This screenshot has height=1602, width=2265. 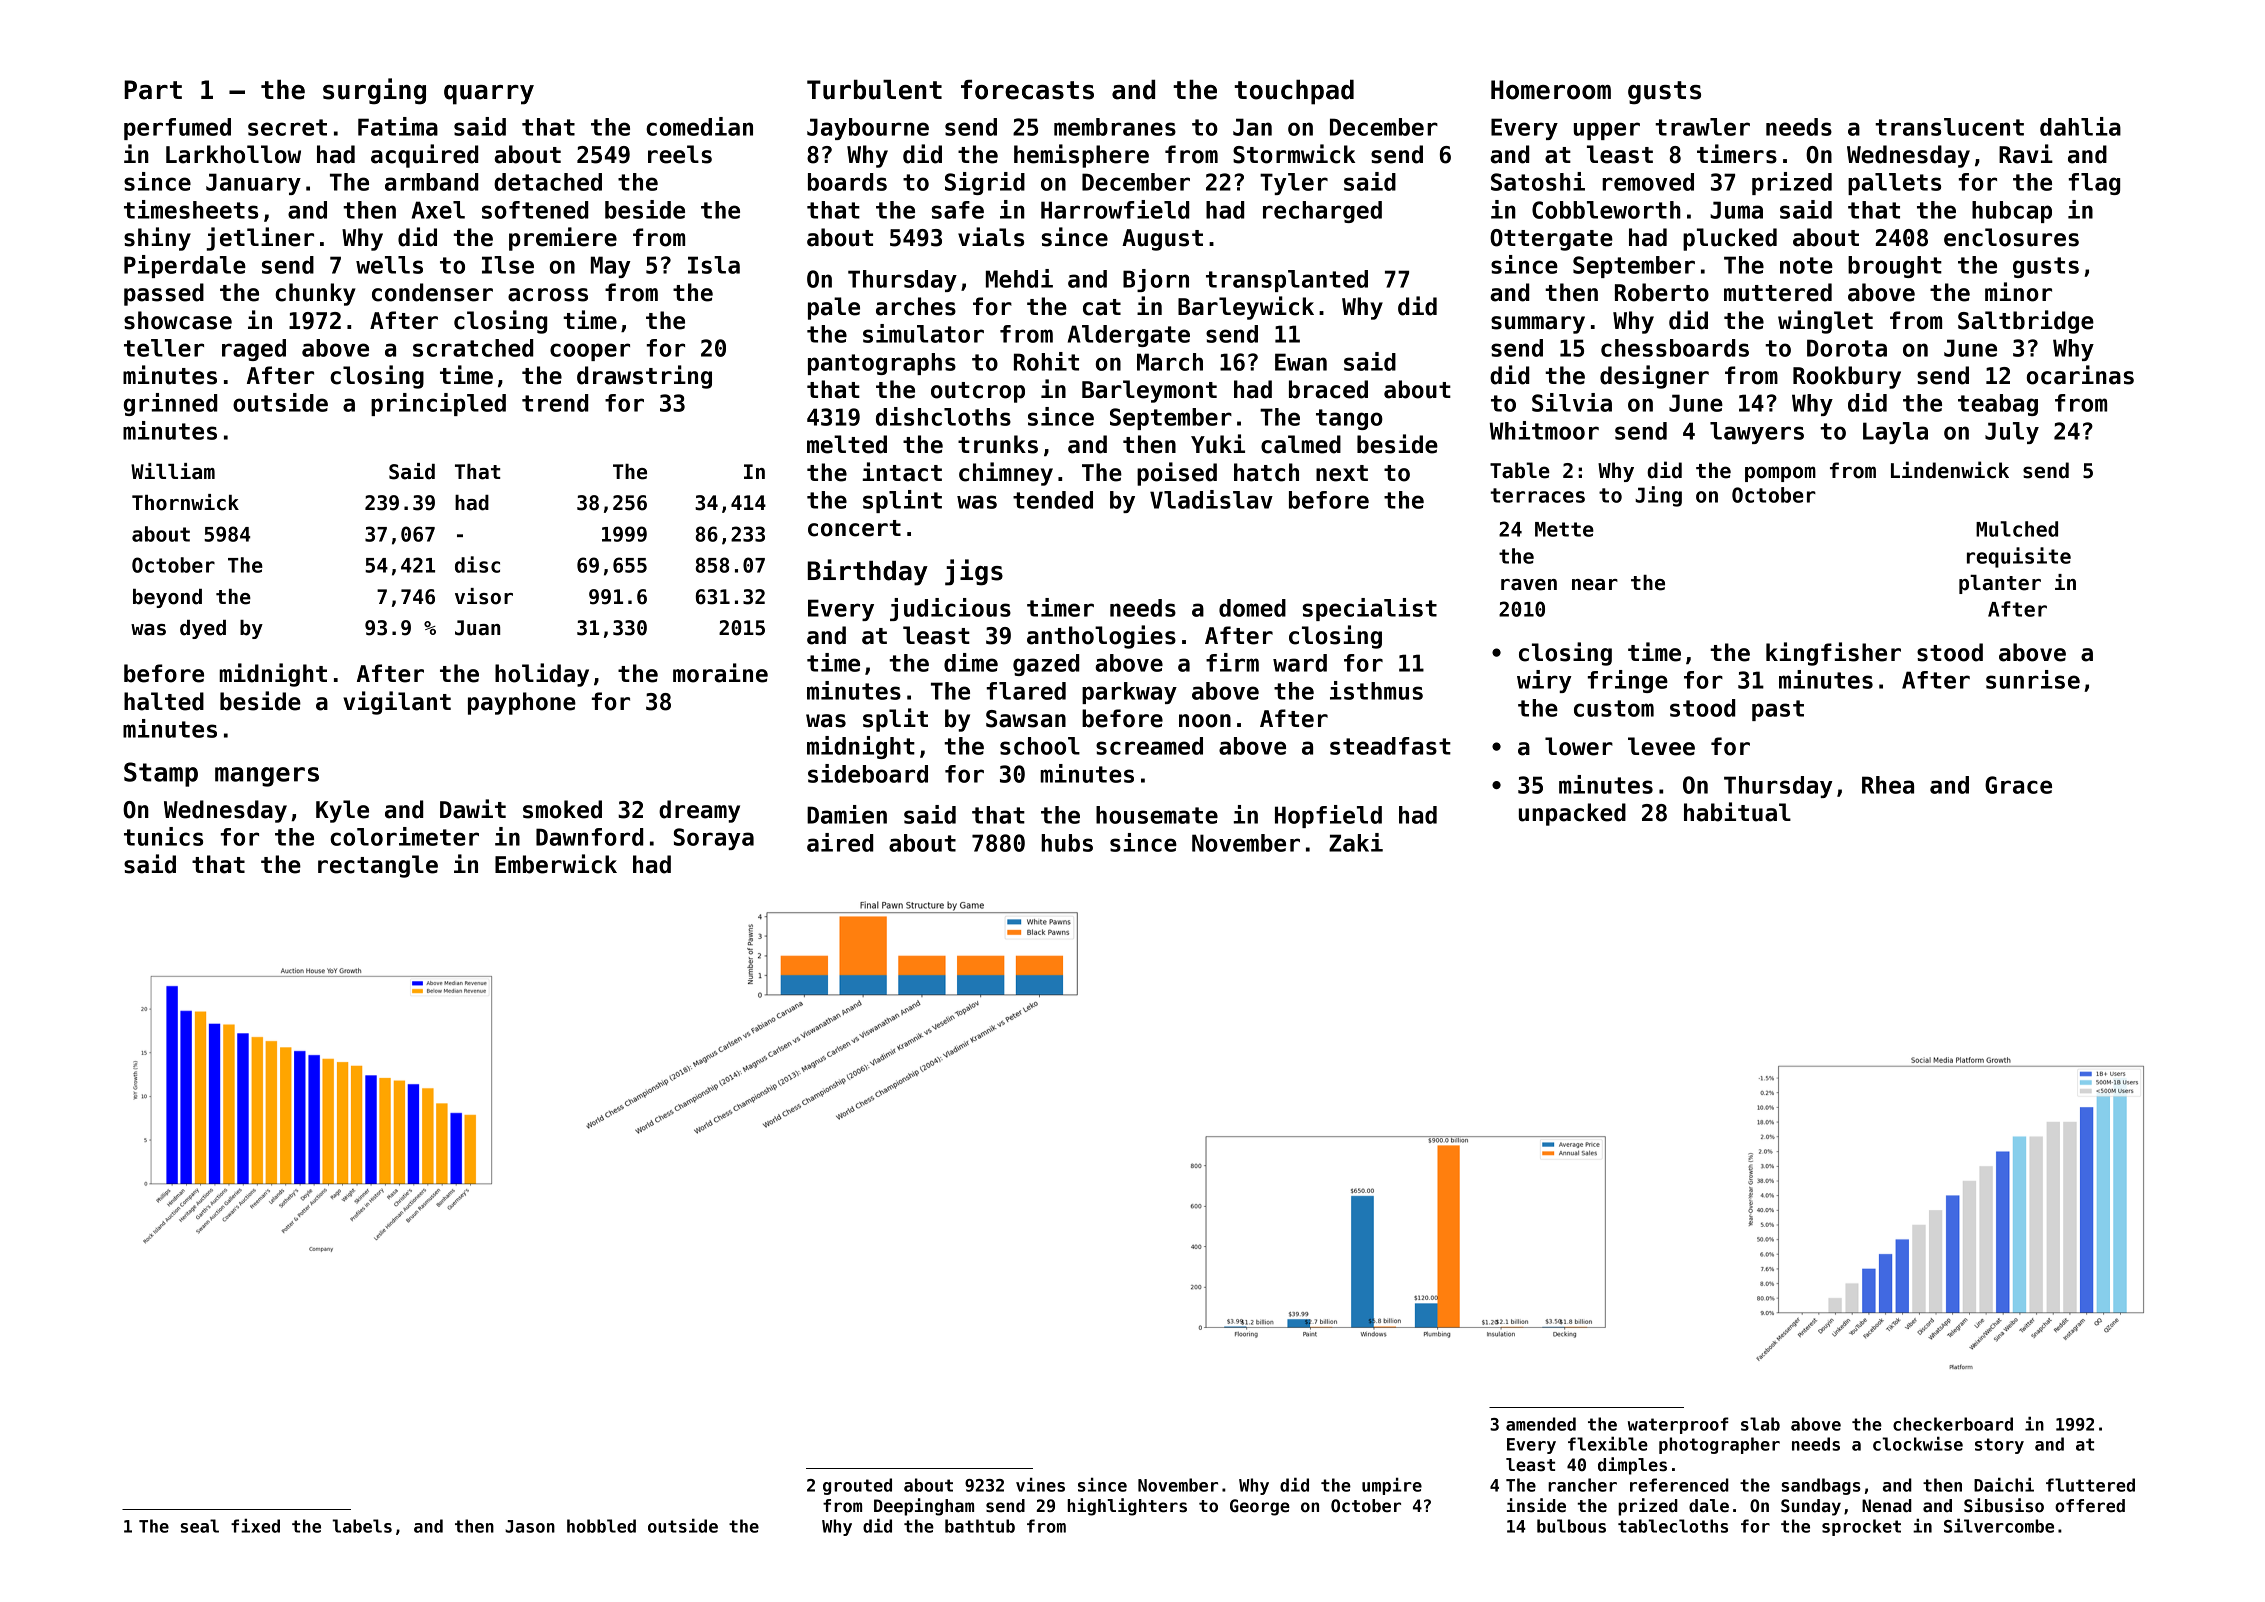 I want to click on Emberwick, so click(x=556, y=864).
